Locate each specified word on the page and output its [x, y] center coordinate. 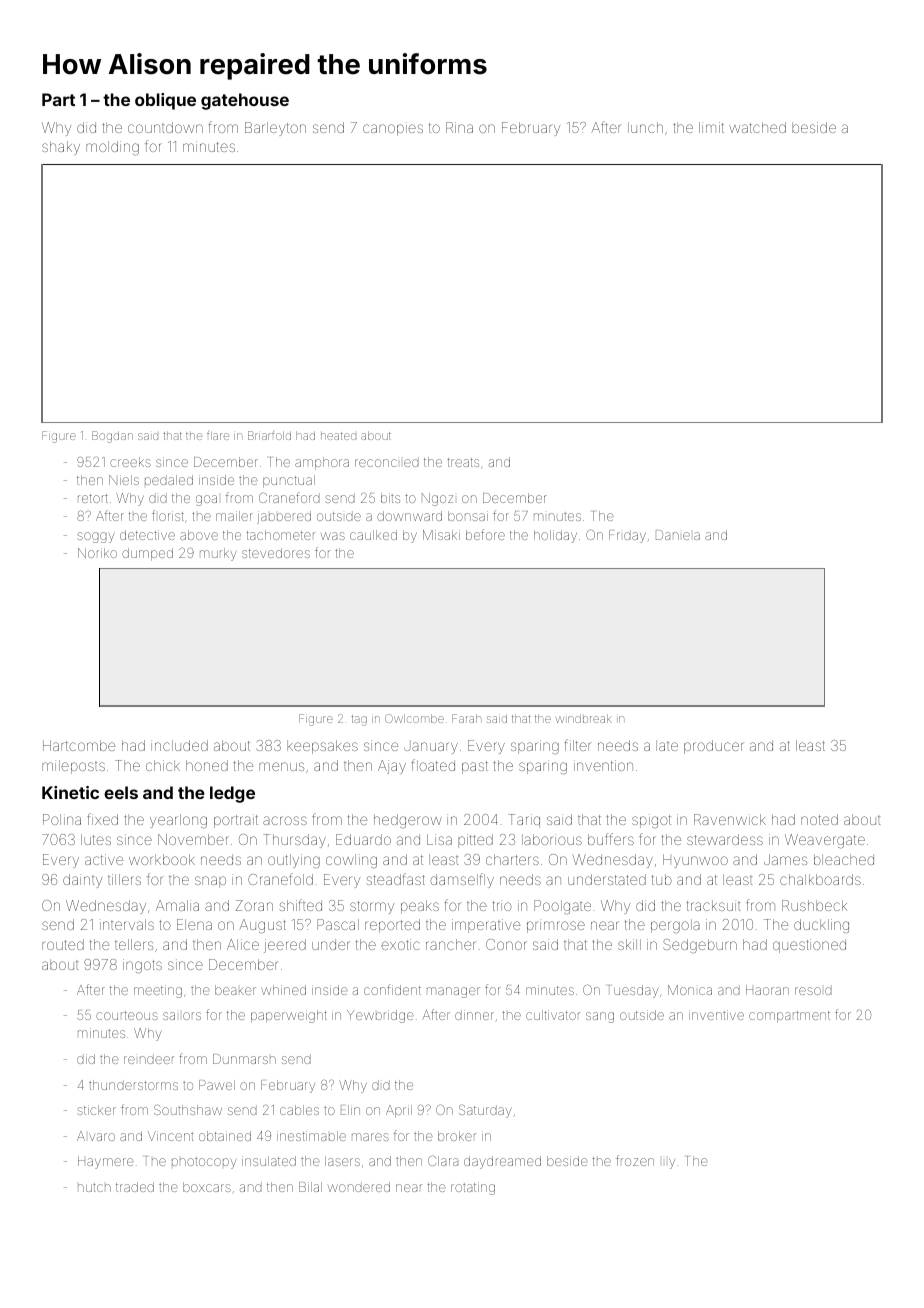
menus [281, 766]
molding [112, 148]
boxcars [207, 1187]
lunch [645, 127]
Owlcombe [414, 718]
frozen [635, 1160]
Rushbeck [814, 905]
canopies [393, 129]
